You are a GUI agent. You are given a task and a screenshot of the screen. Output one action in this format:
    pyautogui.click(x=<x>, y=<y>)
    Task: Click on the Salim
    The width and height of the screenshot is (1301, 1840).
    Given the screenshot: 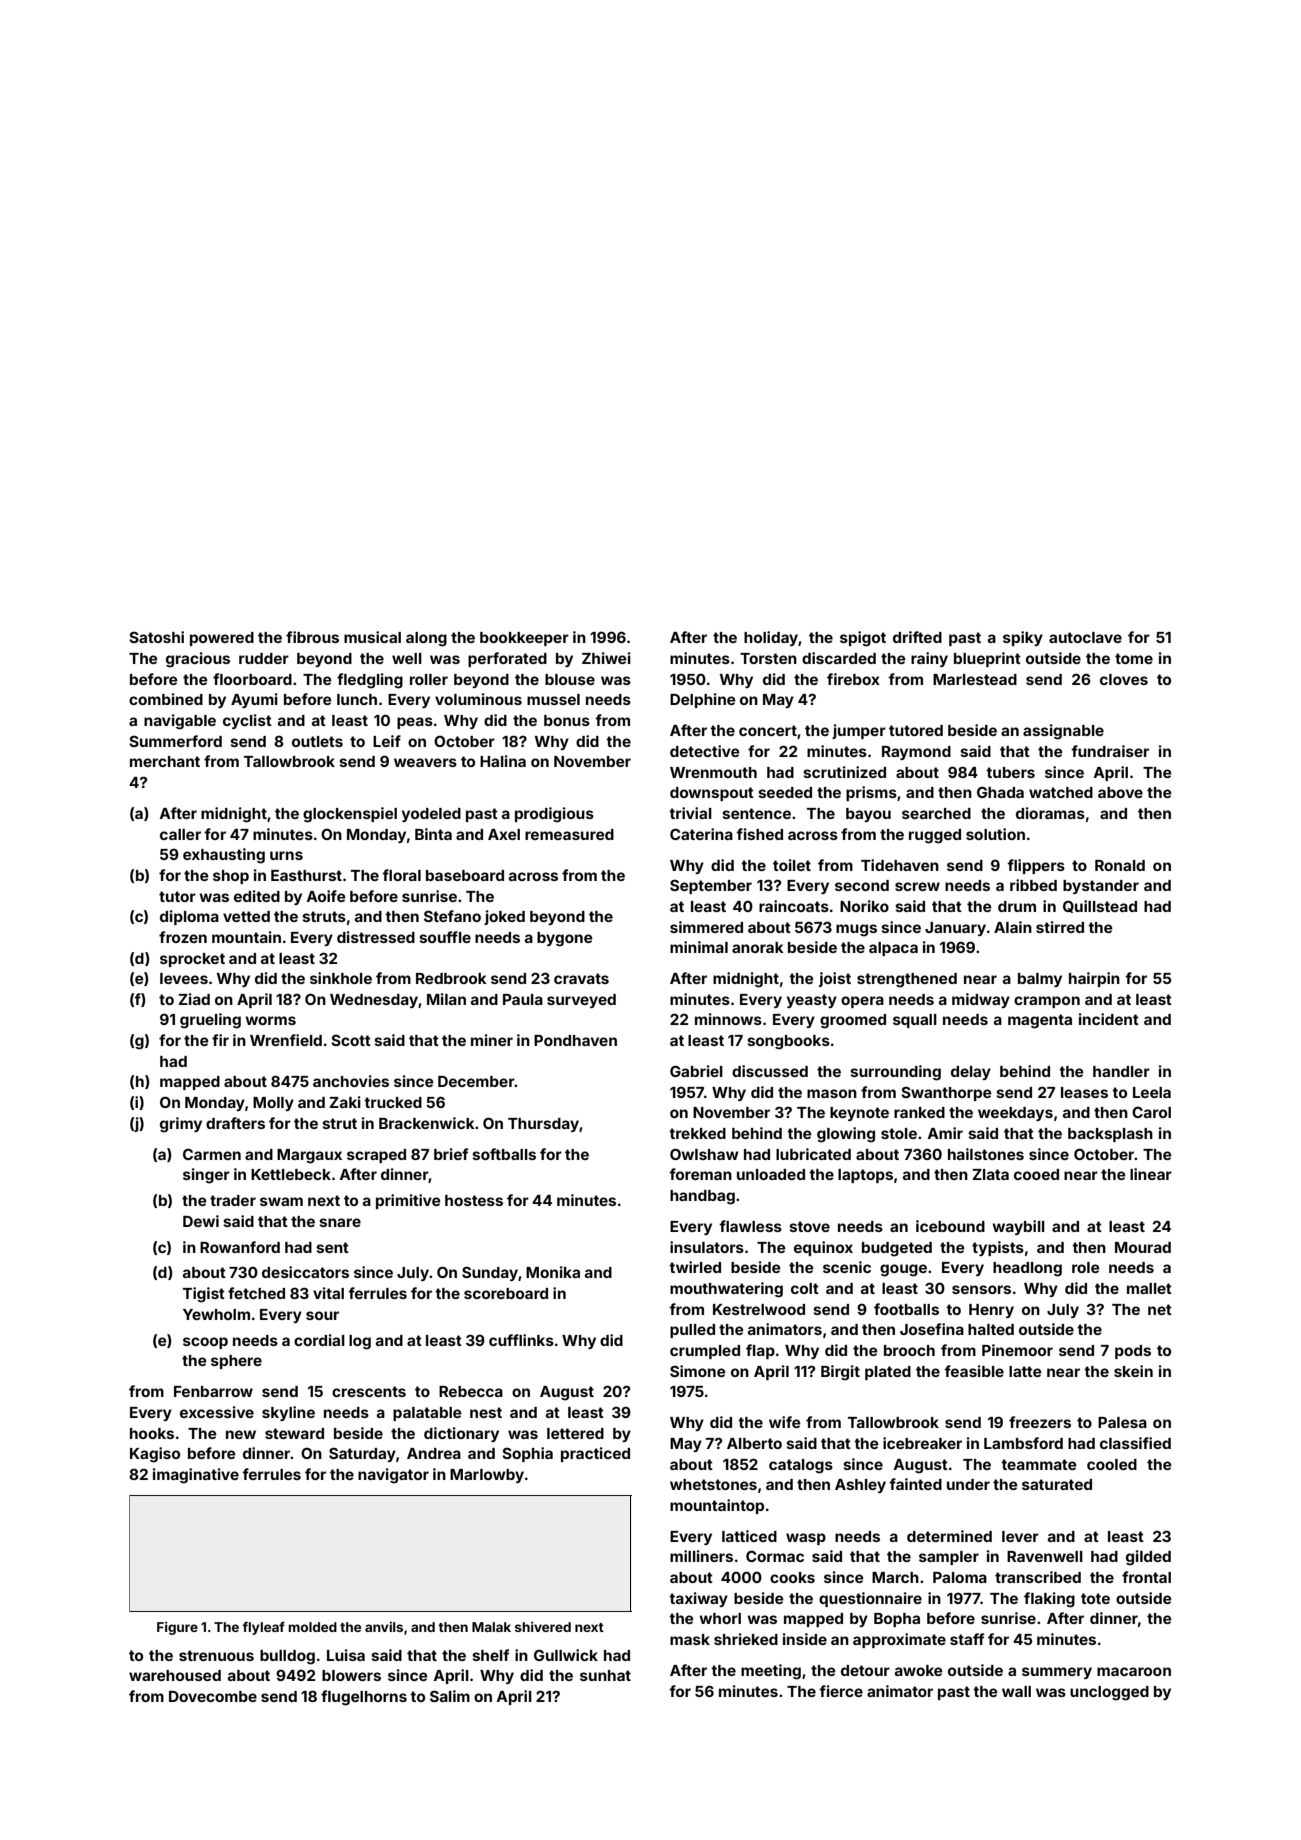 What is the action you would take?
    pyautogui.click(x=450, y=1696)
